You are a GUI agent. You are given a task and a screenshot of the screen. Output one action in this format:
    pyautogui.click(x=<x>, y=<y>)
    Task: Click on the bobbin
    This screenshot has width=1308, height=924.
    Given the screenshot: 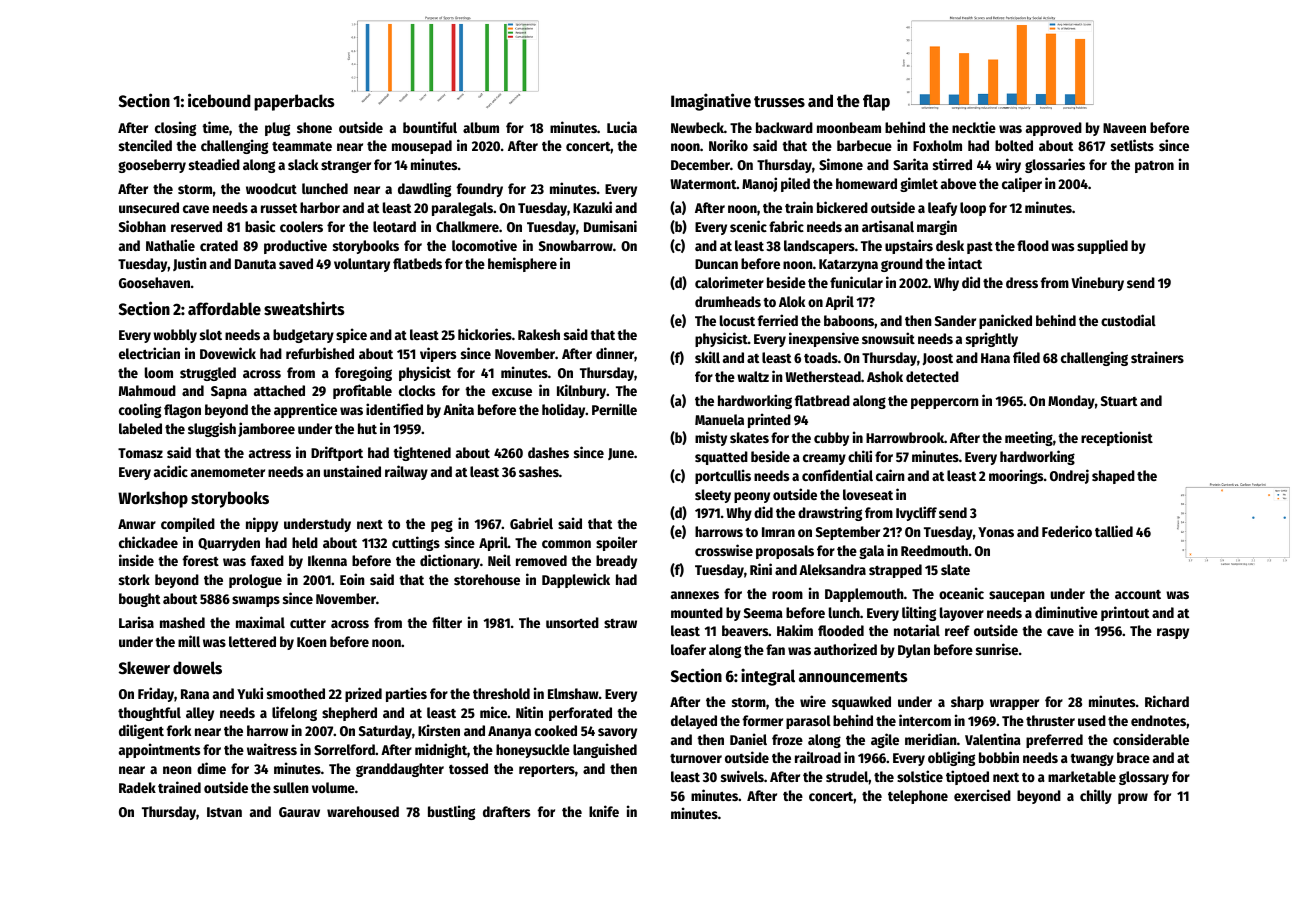 What is the action you would take?
    pyautogui.click(x=999, y=757)
